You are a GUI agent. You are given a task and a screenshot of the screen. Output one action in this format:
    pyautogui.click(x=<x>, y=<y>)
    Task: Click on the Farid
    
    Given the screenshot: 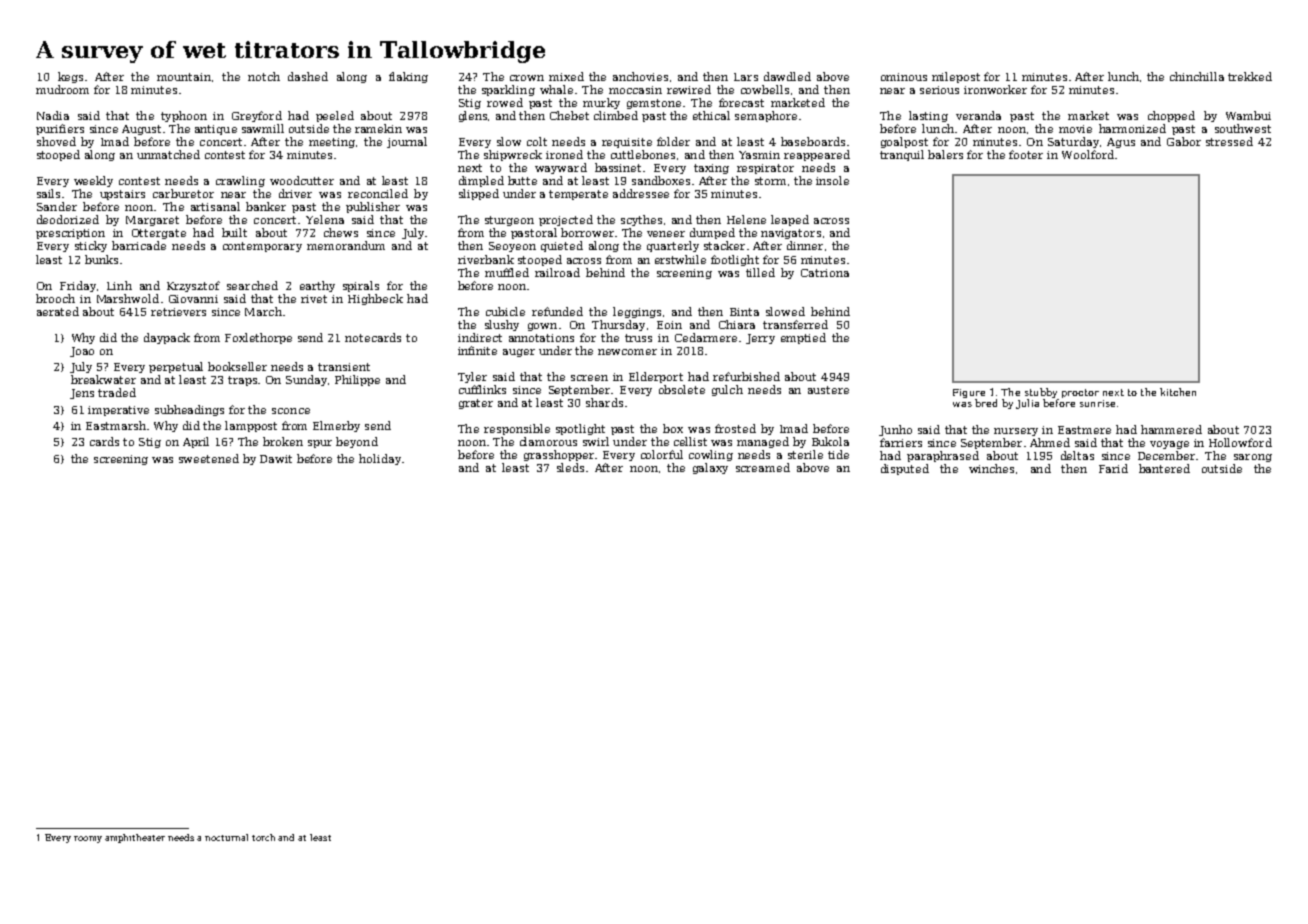 What is the action you would take?
    pyautogui.click(x=1113, y=468)
